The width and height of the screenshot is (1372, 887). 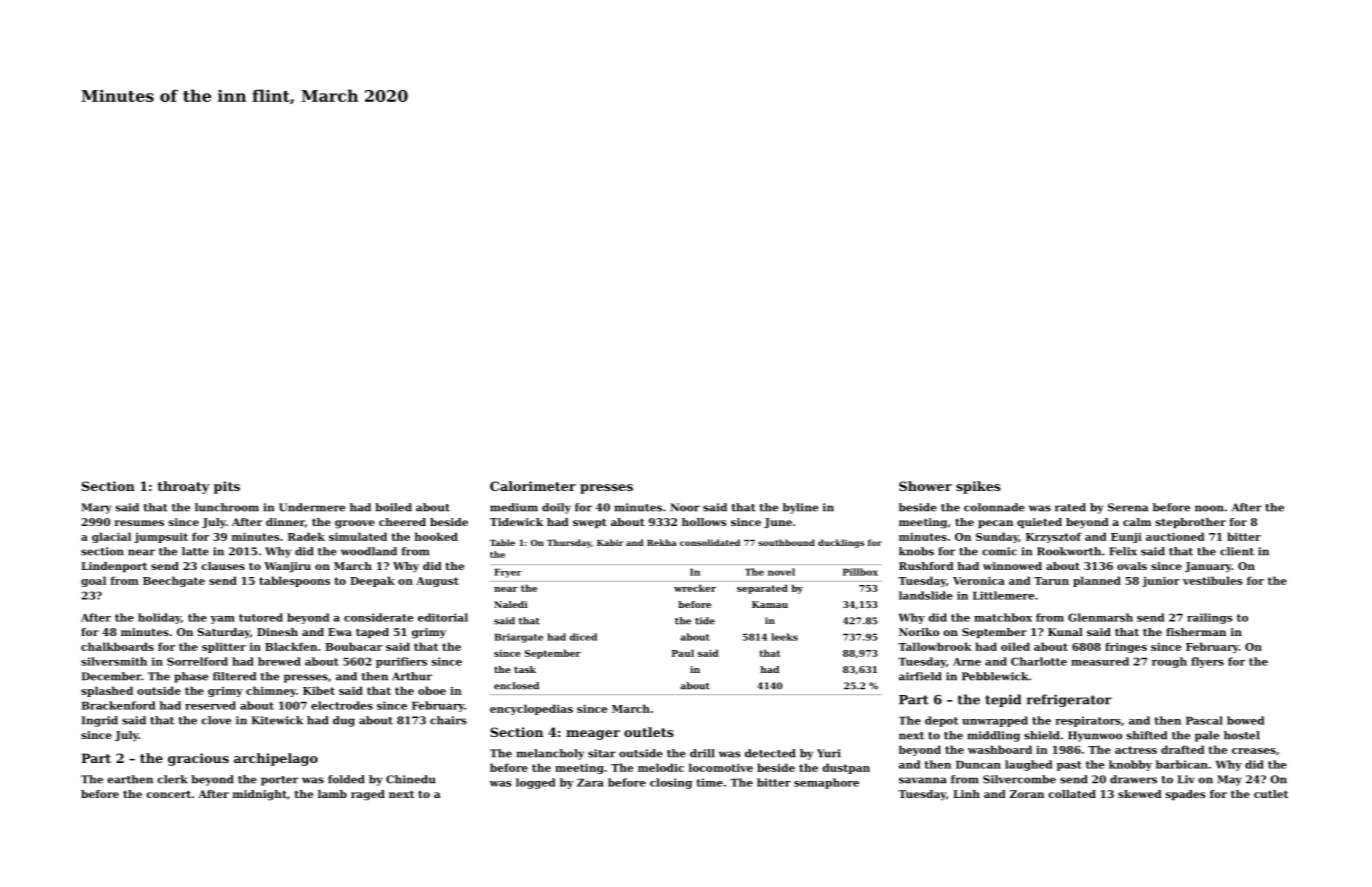 What do you see at coordinates (978, 487) in the screenshot?
I see `spikes` at bounding box center [978, 487].
